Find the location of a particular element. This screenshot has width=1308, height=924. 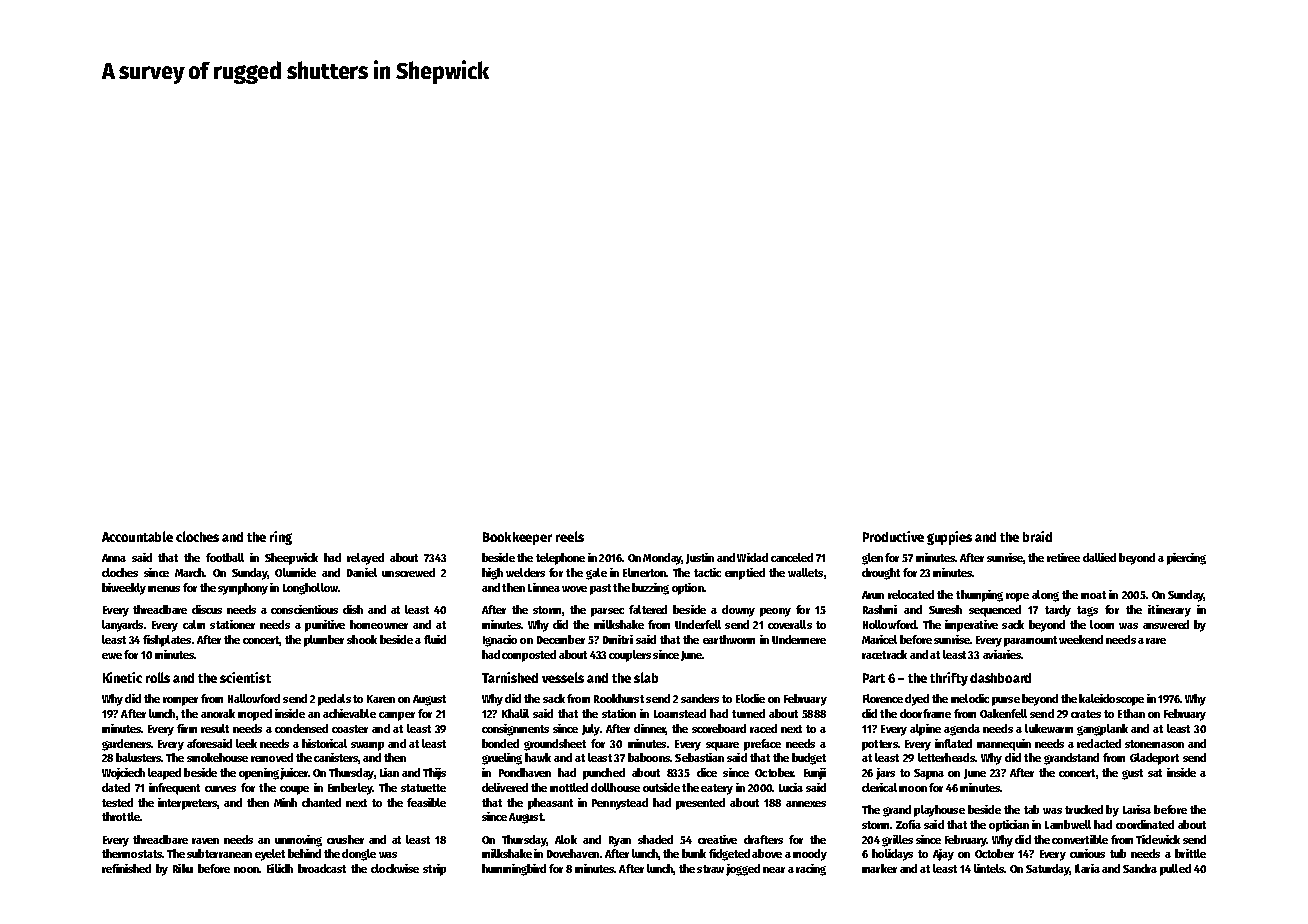

ring is located at coordinates (281, 538).
